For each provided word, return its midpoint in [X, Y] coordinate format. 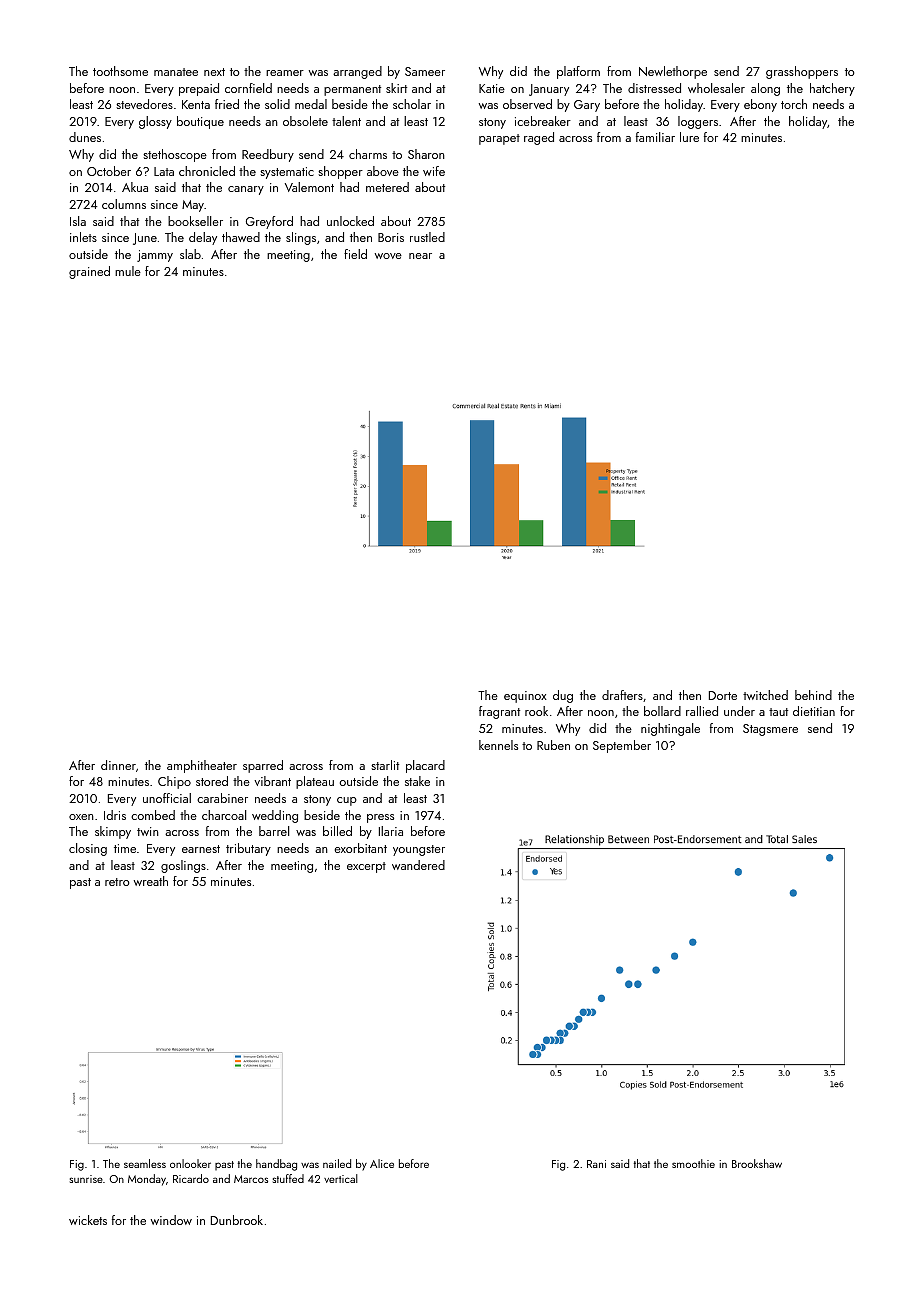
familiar [655, 137]
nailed [337, 1163]
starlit [385, 765]
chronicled [207, 171]
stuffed [288, 1178]
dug [563, 696]
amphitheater [202, 766]
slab [190, 254]
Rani [596, 1164]
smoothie [693, 1163]
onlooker [190, 1163]
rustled [427, 237]
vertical [341, 1178]
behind [813, 695]
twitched [765, 695]
